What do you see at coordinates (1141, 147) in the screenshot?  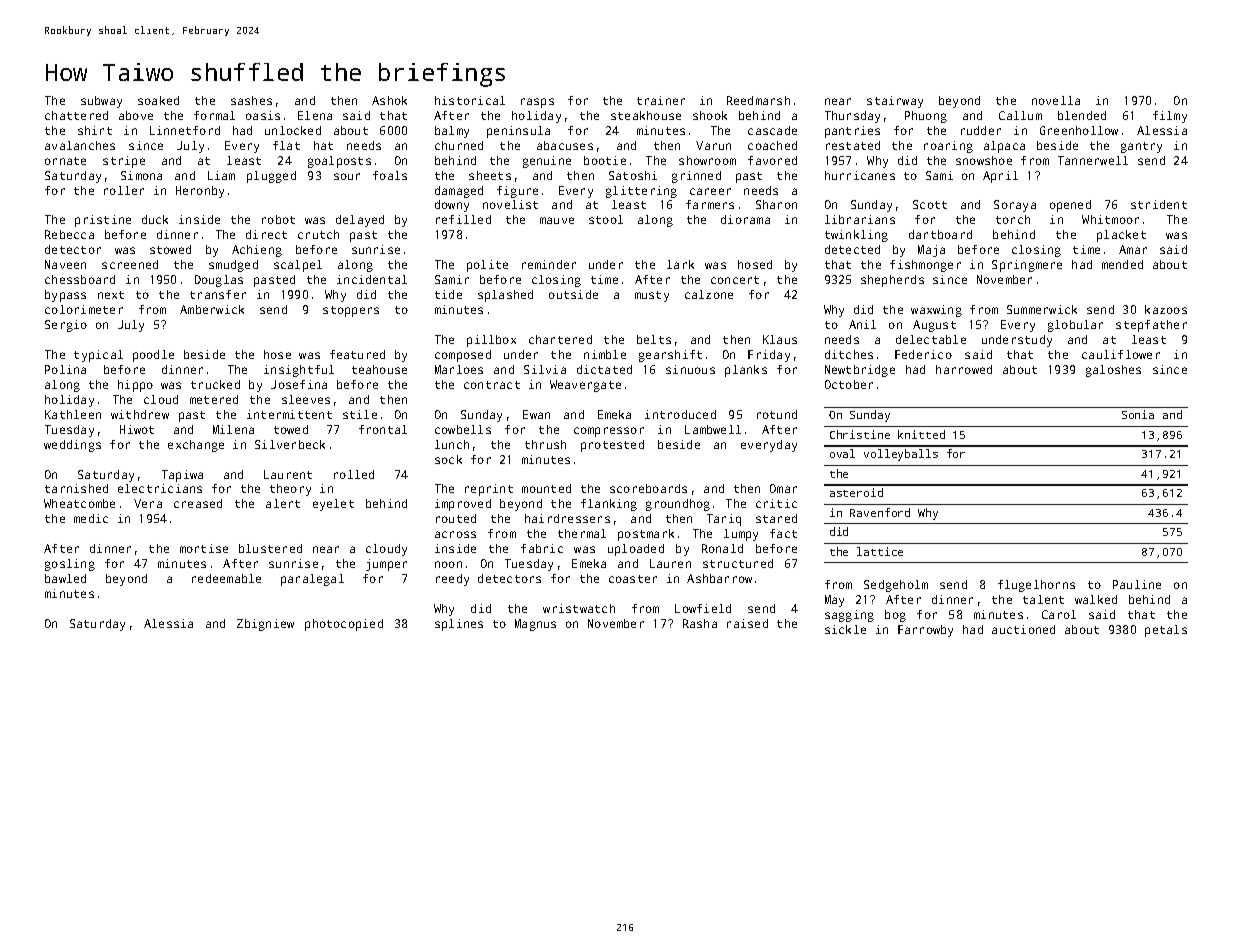 I see `gantry` at bounding box center [1141, 147].
